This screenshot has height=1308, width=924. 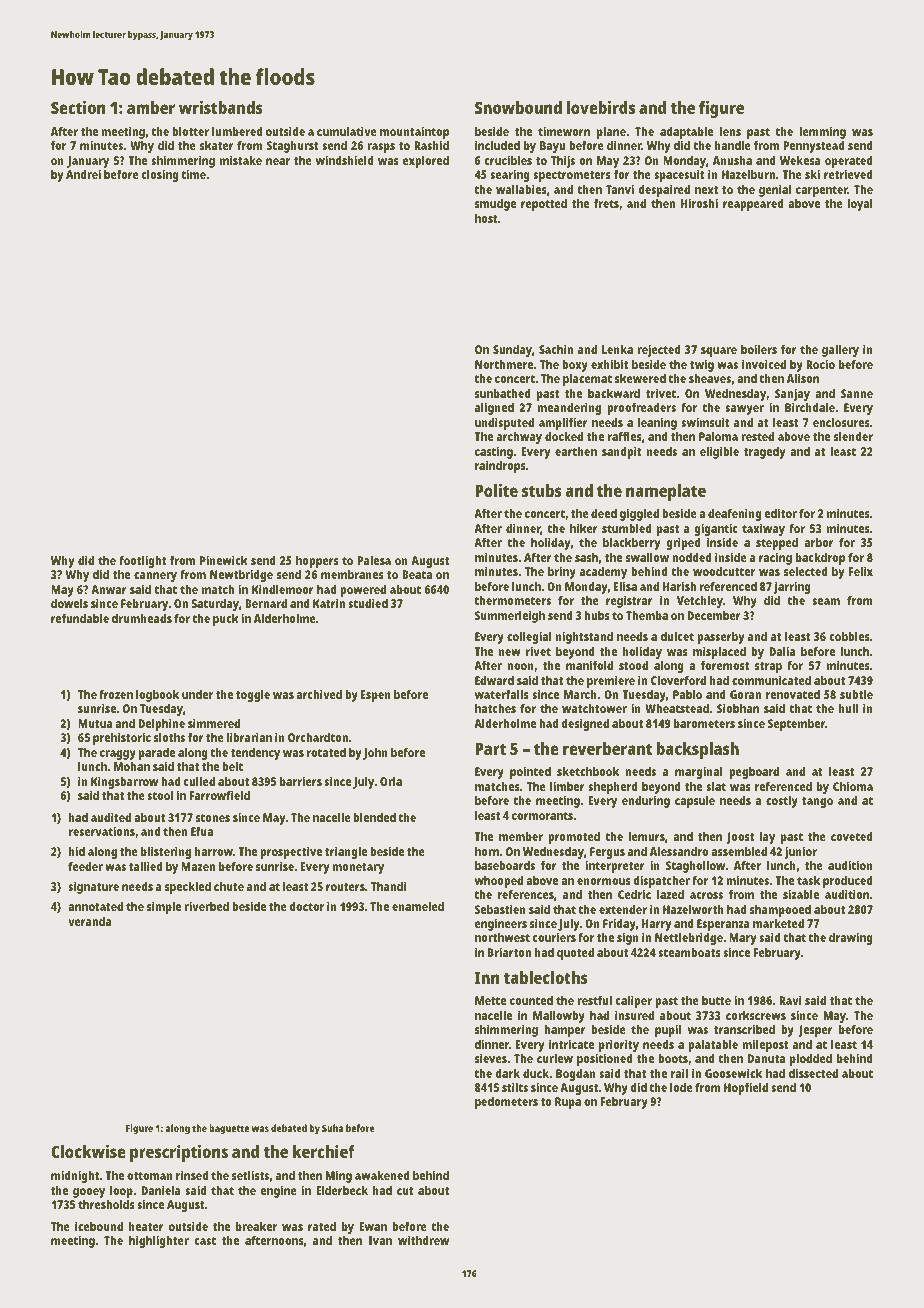 What do you see at coordinates (345, 160) in the screenshot?
I see `windshield` at bounding box center [345, 160].
